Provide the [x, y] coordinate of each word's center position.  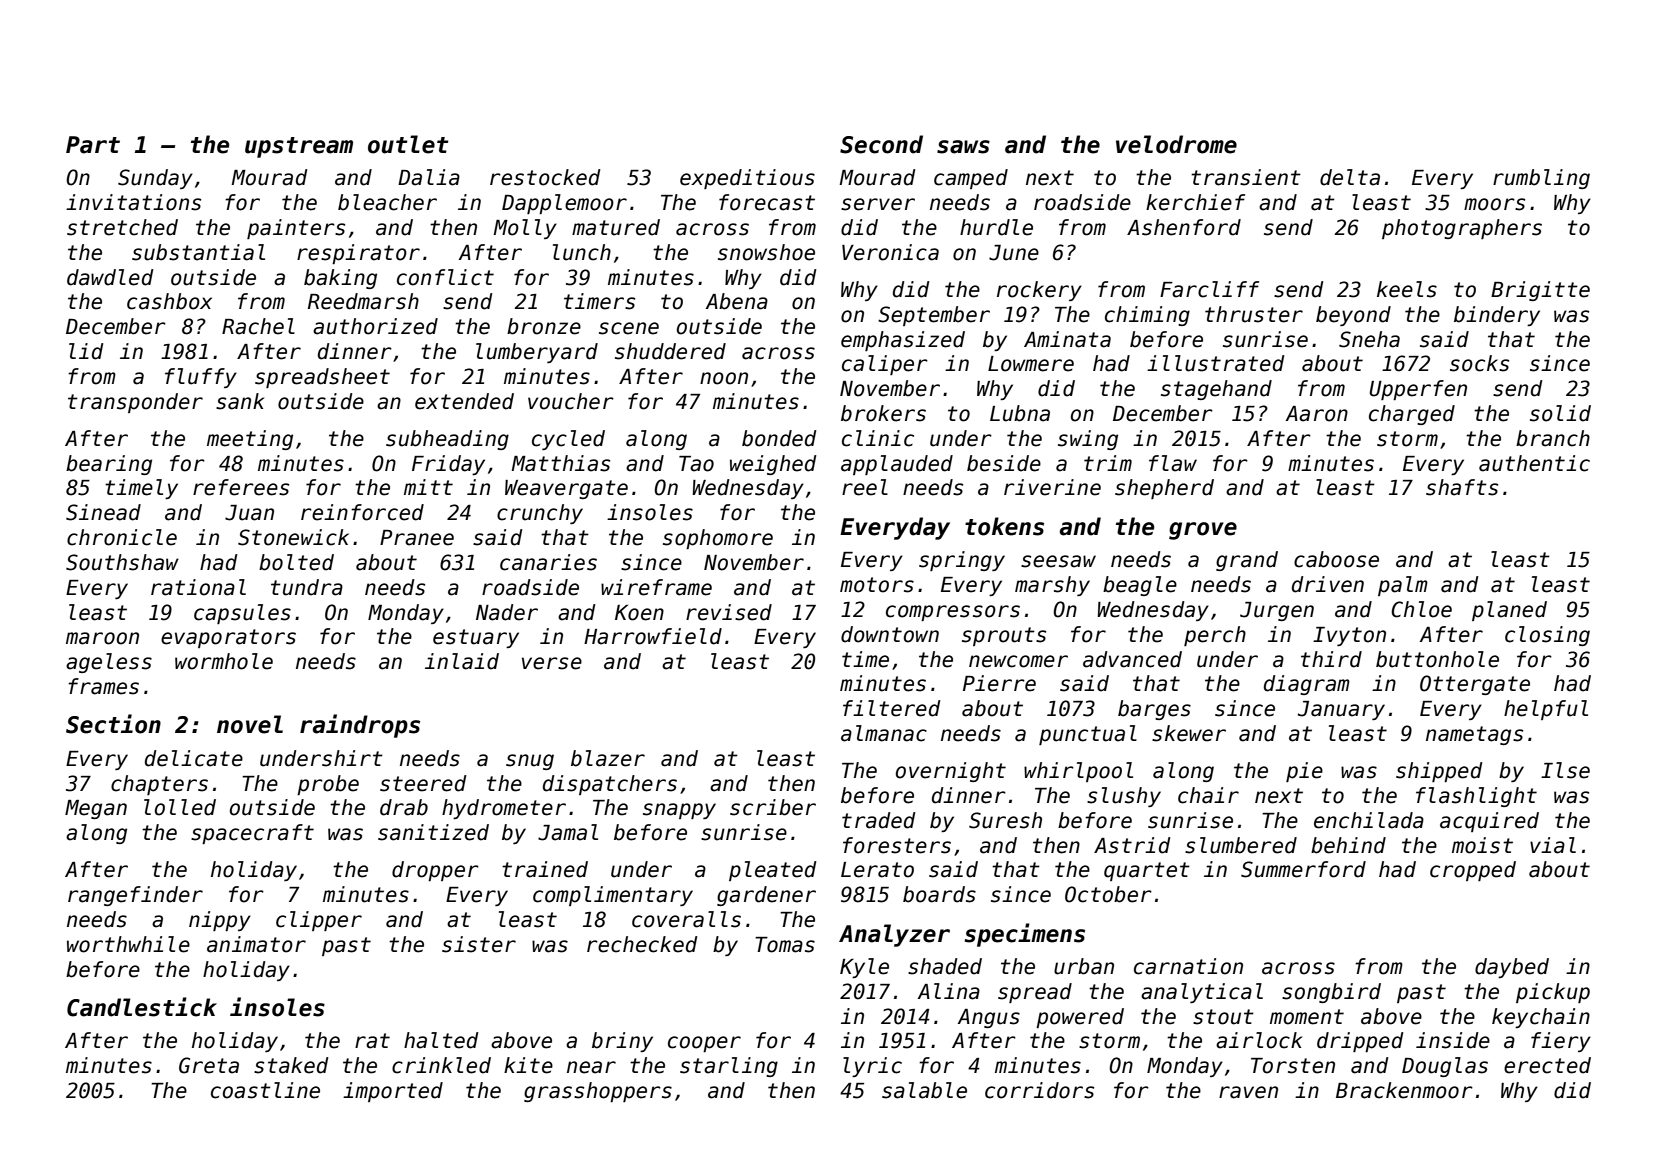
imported [393, 1092]
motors [877, 585]
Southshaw [122, 562]
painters [296, 229]
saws [963, 147]
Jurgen [1277, 611]
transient [1246, 177]
